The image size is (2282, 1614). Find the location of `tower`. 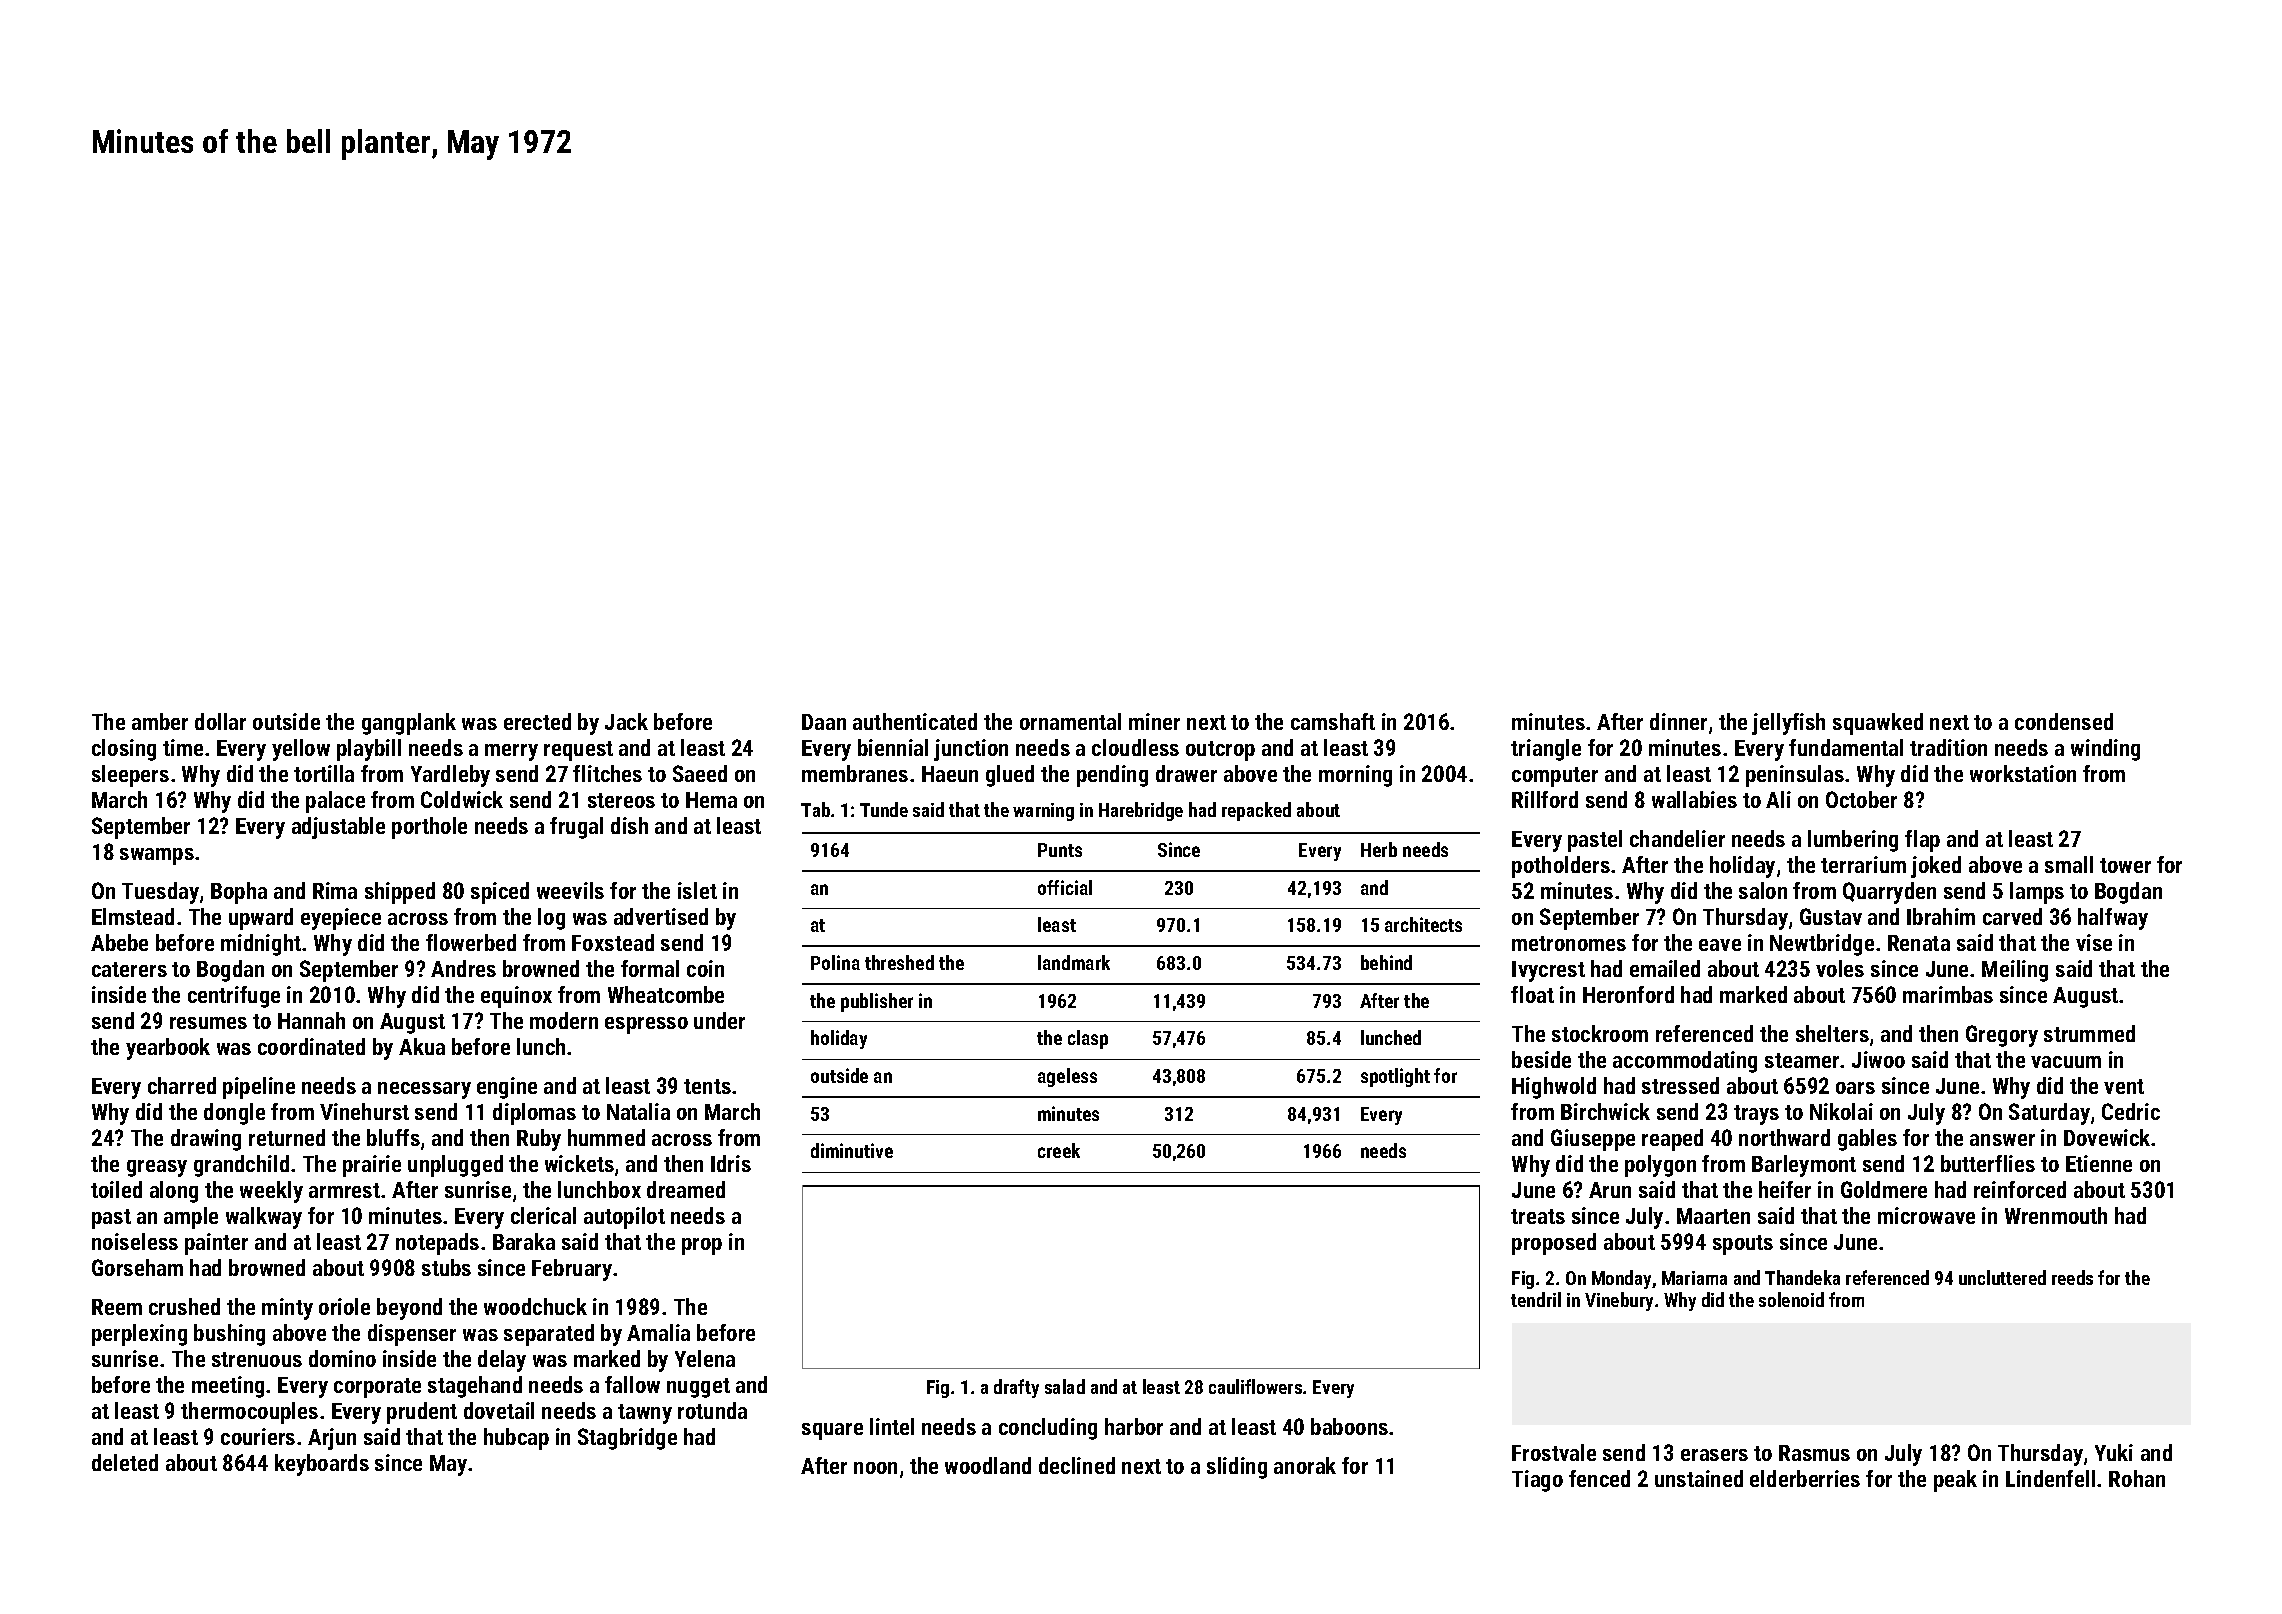

tower is located at coordinates (2125, 865).
